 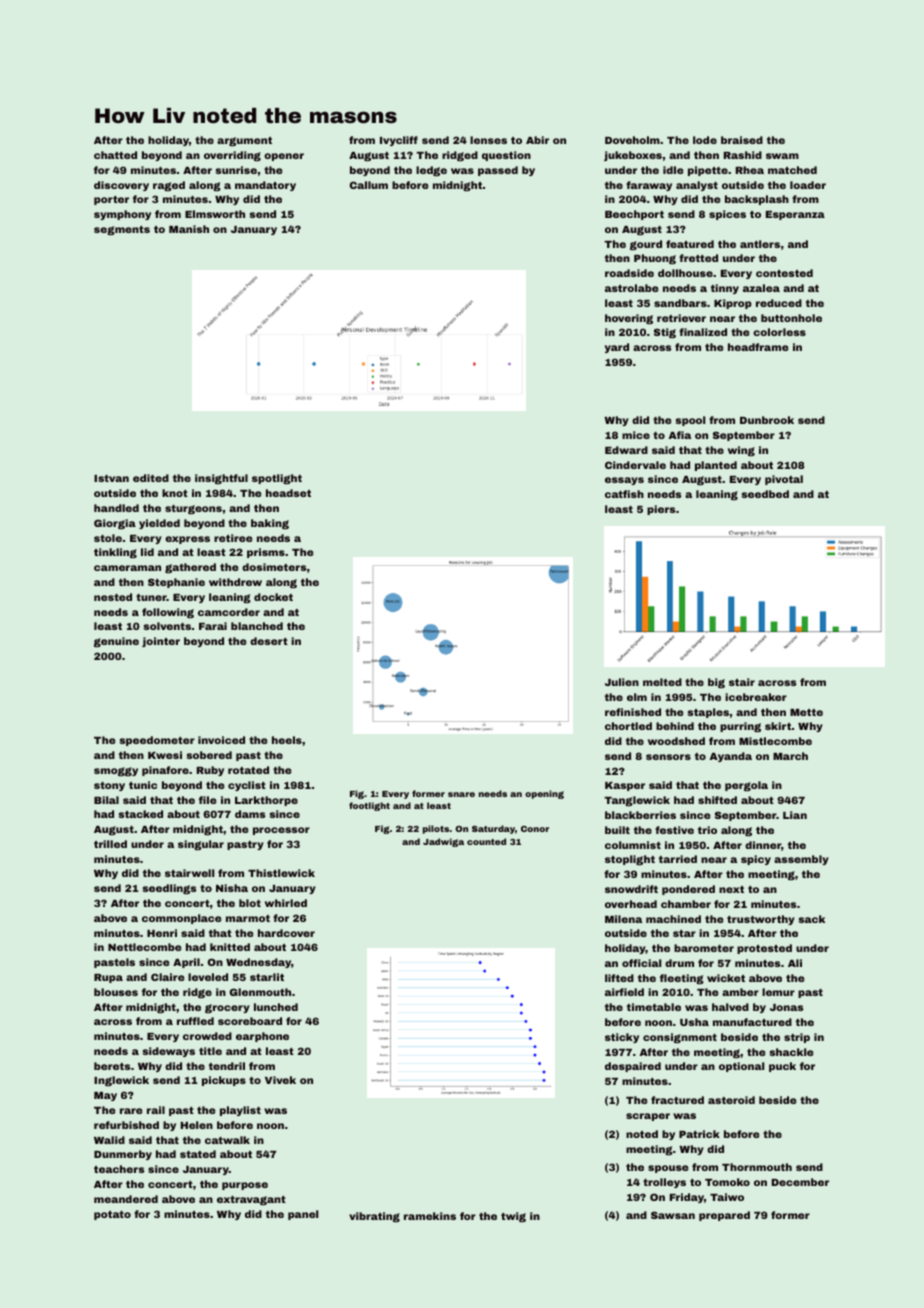 What do you see at coordinates (758, 347) in the screenshot?
I see `headframe` at bounding box center [758, 347].
